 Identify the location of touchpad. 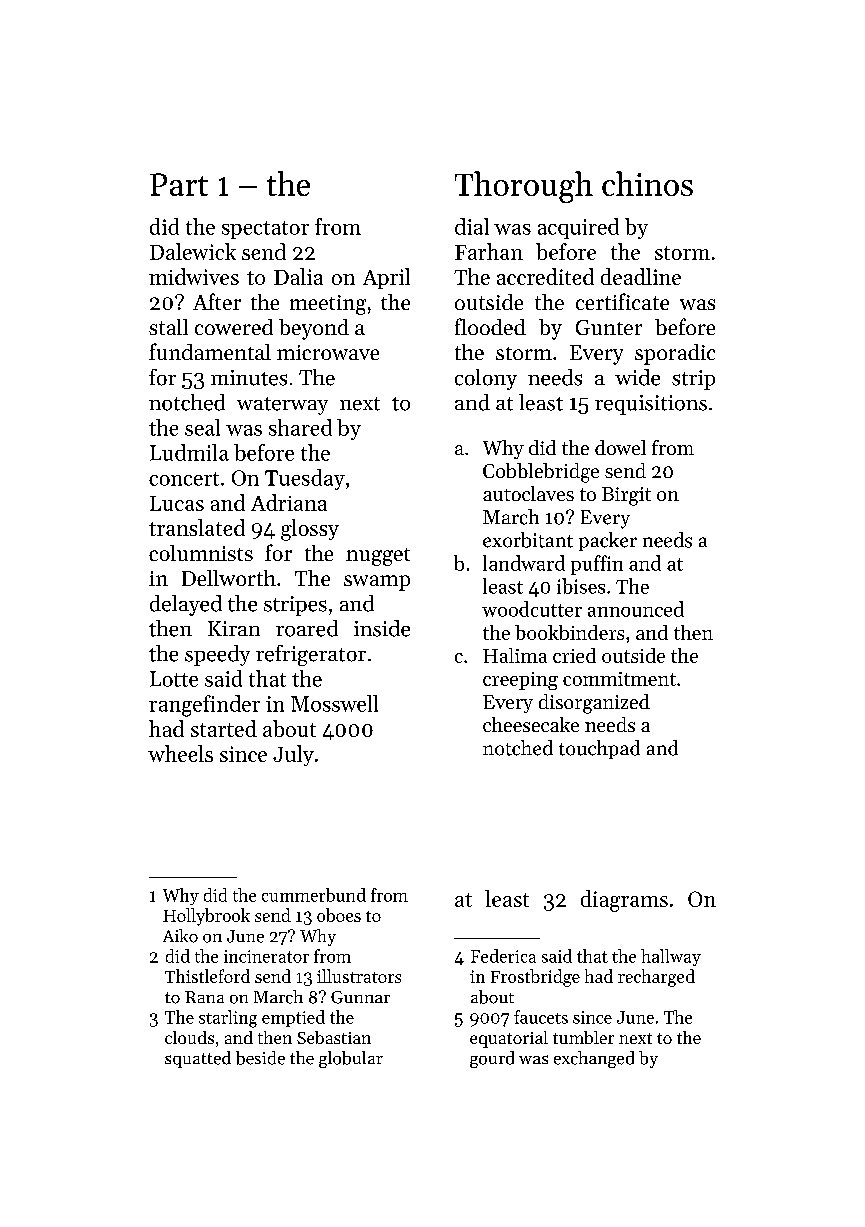
(599, 749).
